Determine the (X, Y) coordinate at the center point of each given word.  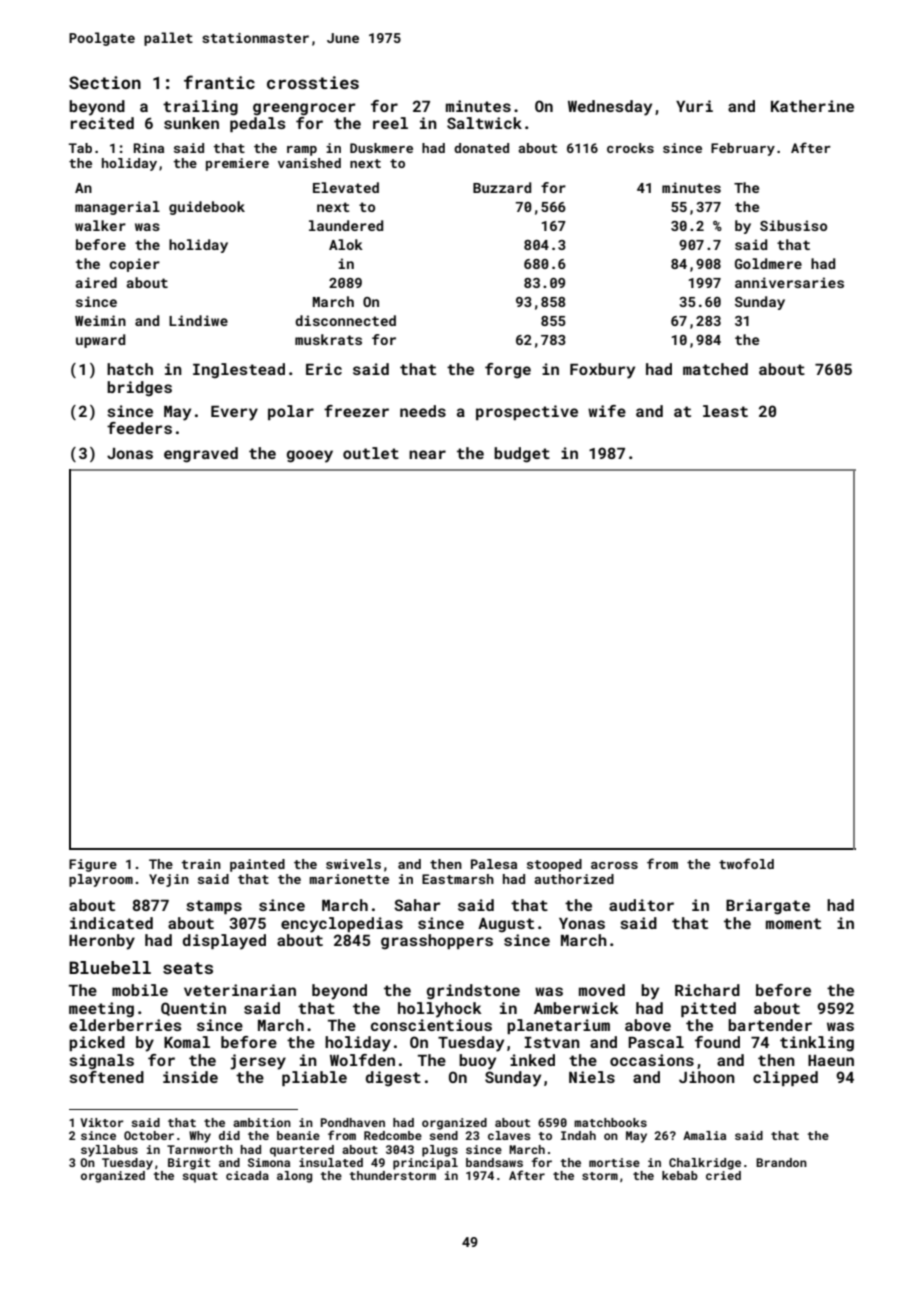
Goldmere (768, 263)
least (725, 411)
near (427, 454)
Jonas (130, 453)
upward (100, 341)
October (149, 1135)
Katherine (812, 106)
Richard (707, 990)
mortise (614, 1162)
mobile (140, 990)
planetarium (558, 1026)
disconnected (345, 320)
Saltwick (484, 123)
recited (102, 123)
